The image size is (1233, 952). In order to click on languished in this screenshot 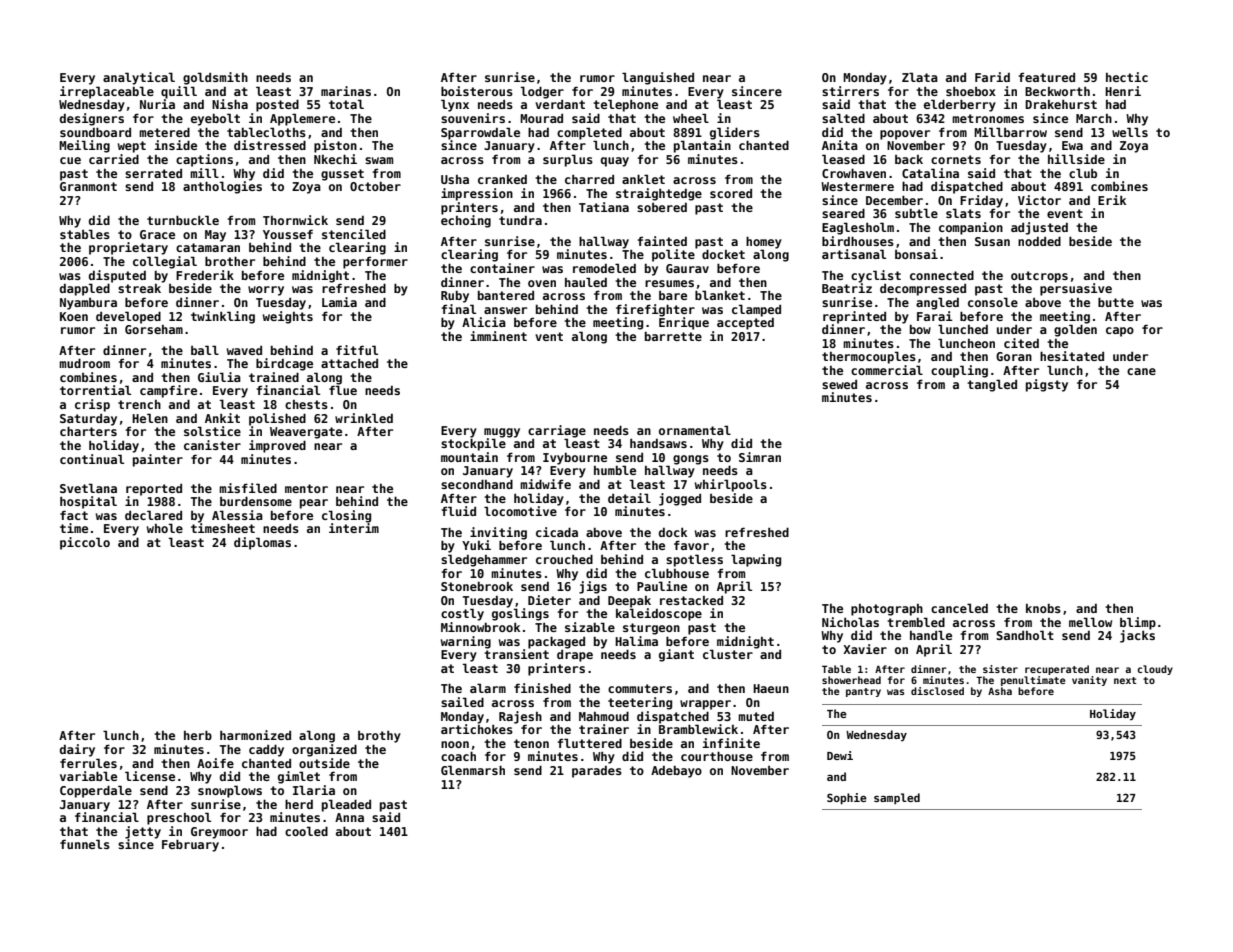, I will do `click(658, 78)`.
